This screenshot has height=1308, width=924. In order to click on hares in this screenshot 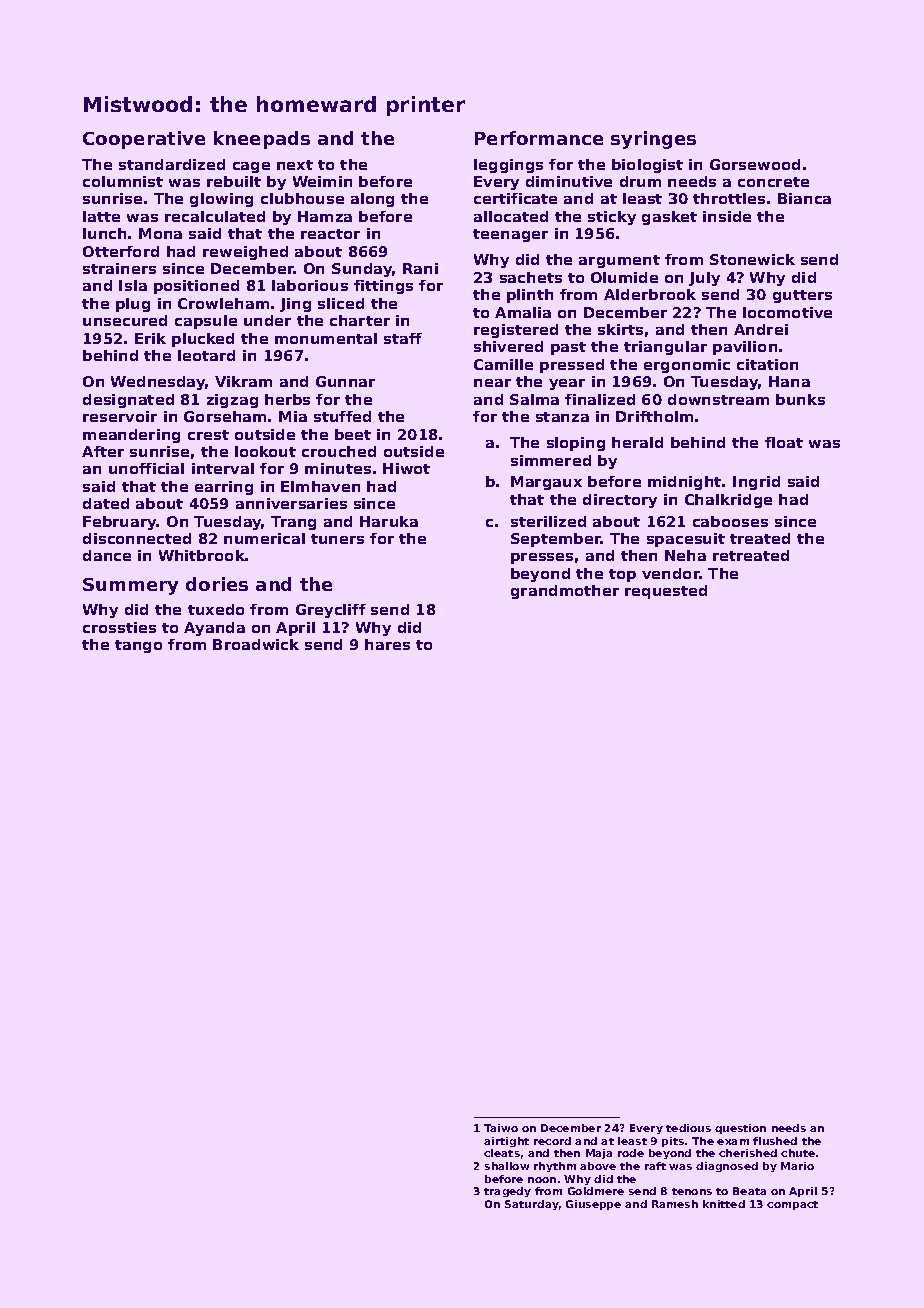, I will do `click(387, 644)`.
